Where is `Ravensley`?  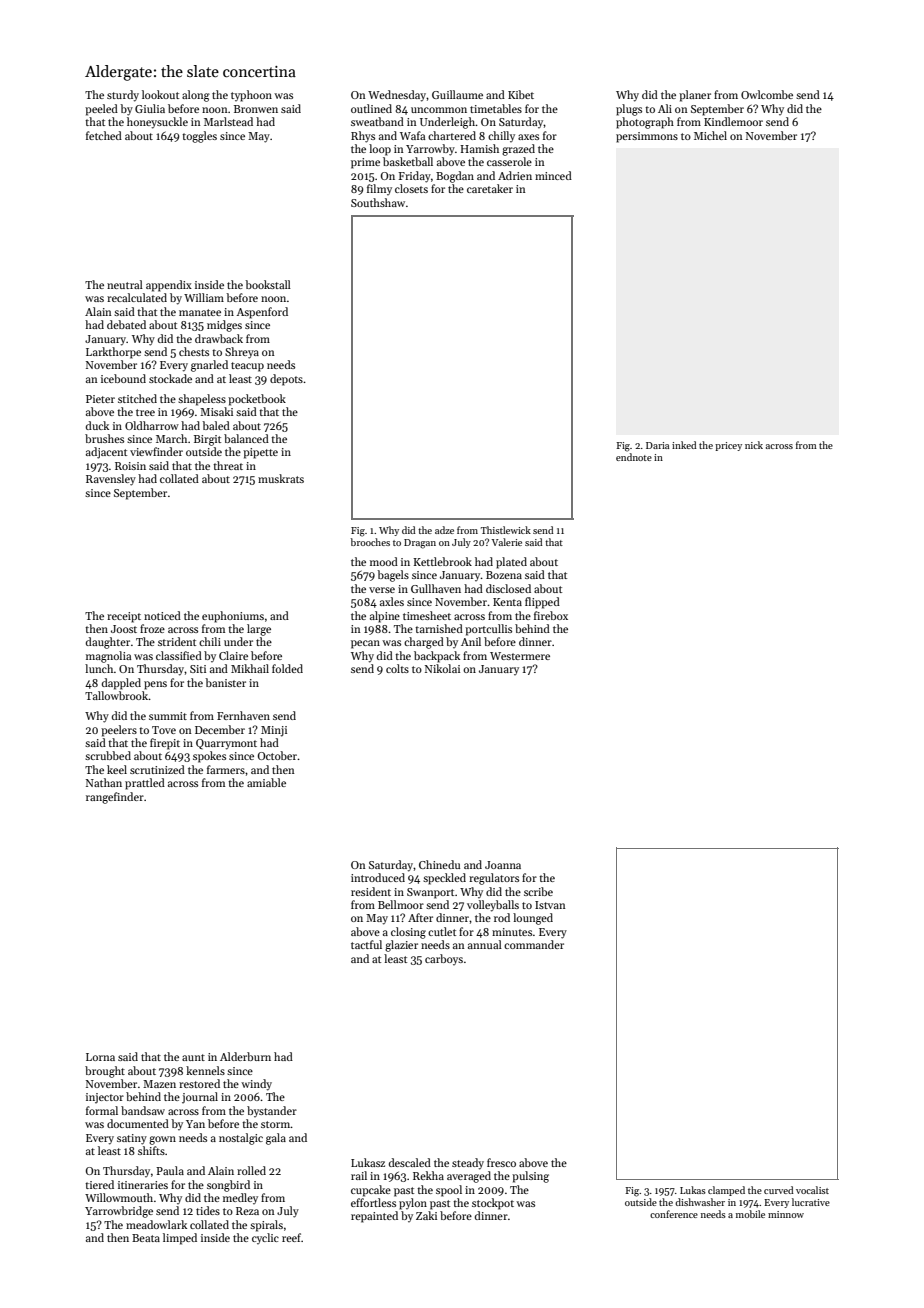
Ravensley is located at coordinates (111, 480).
